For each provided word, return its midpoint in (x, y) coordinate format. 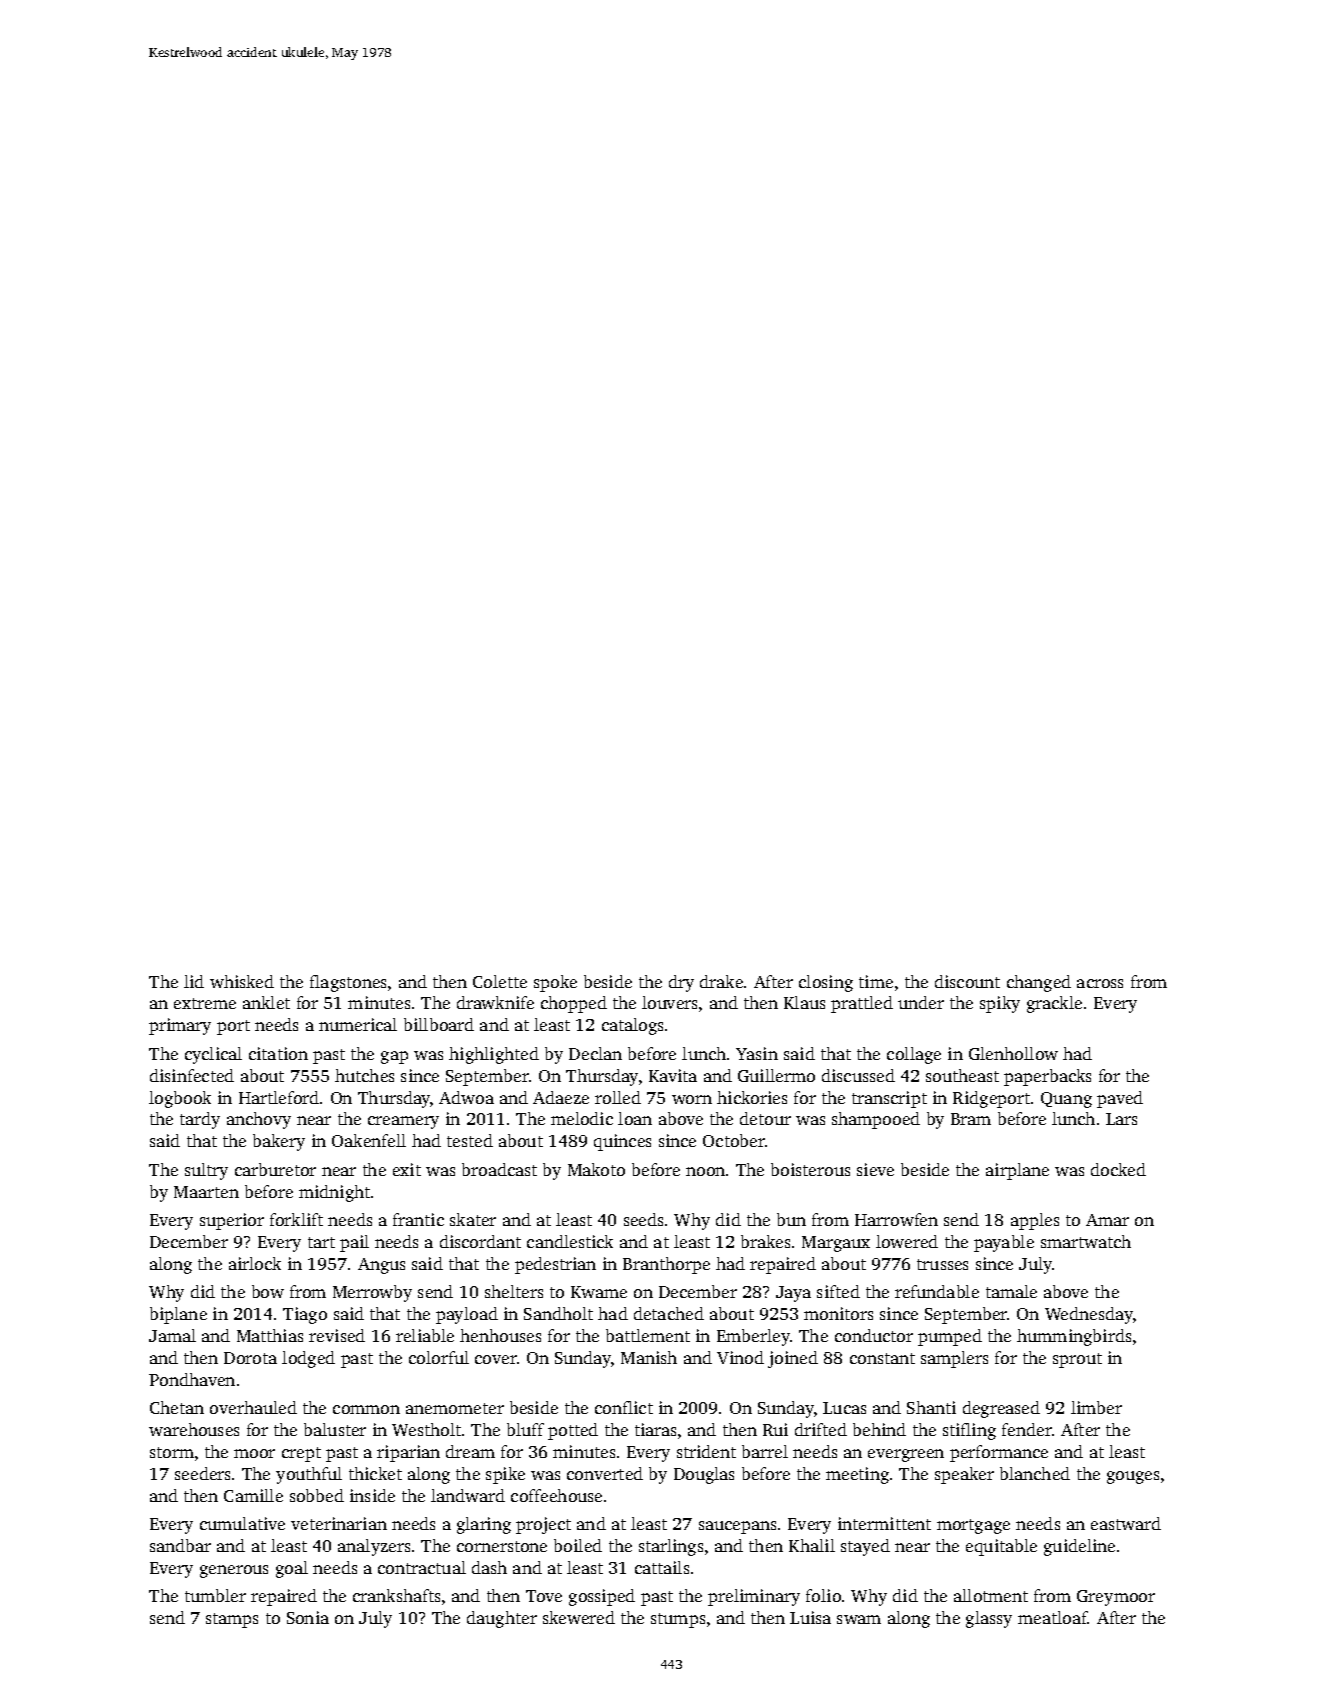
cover (496, 1359)
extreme (205, 1003)
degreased (1001, 1409)
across (1100, 983)
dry (681, 983)
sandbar (180, 1545)
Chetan (177, 1407)
